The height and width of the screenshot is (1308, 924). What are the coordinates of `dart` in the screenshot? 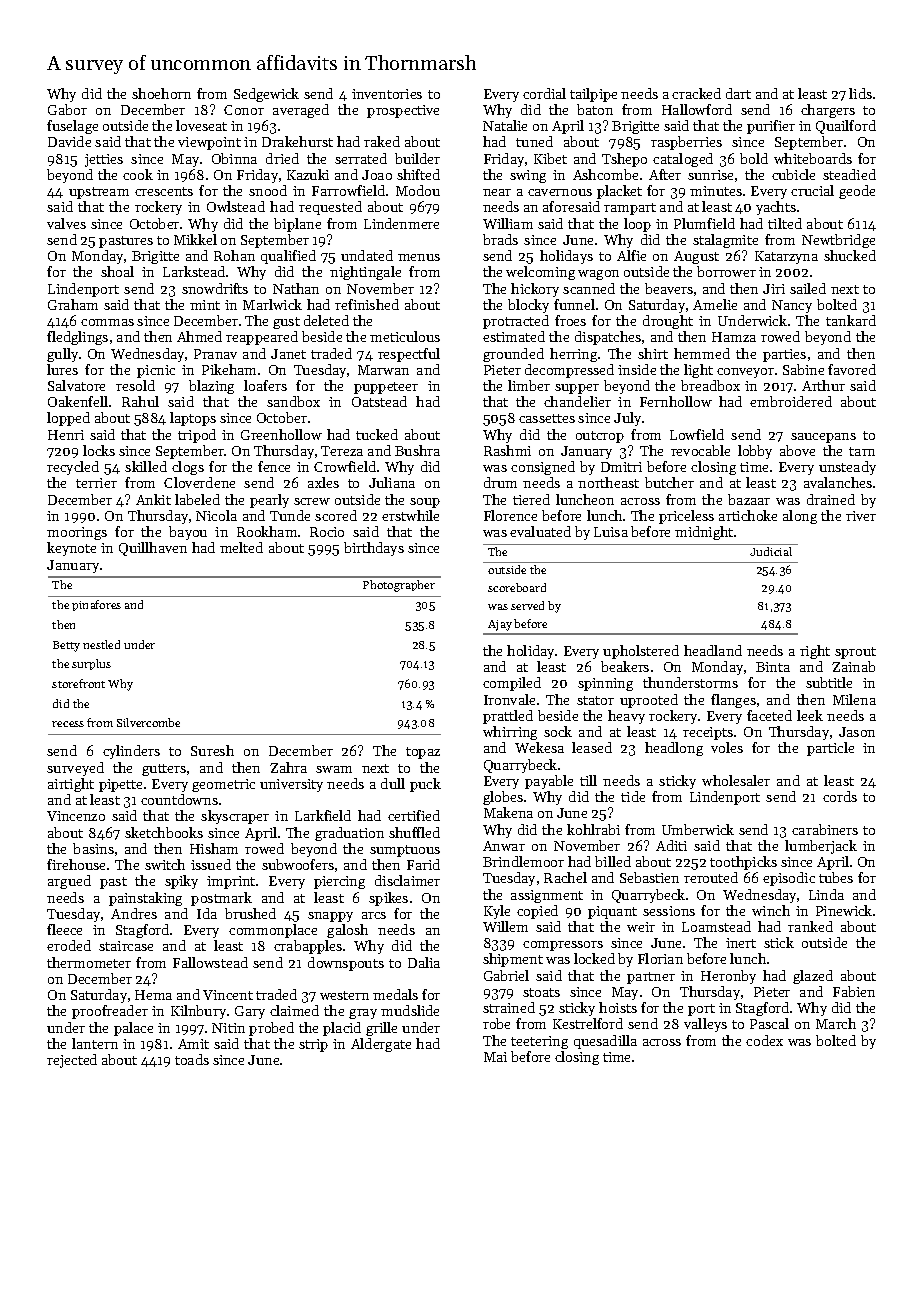 It's located at (738, 93).
